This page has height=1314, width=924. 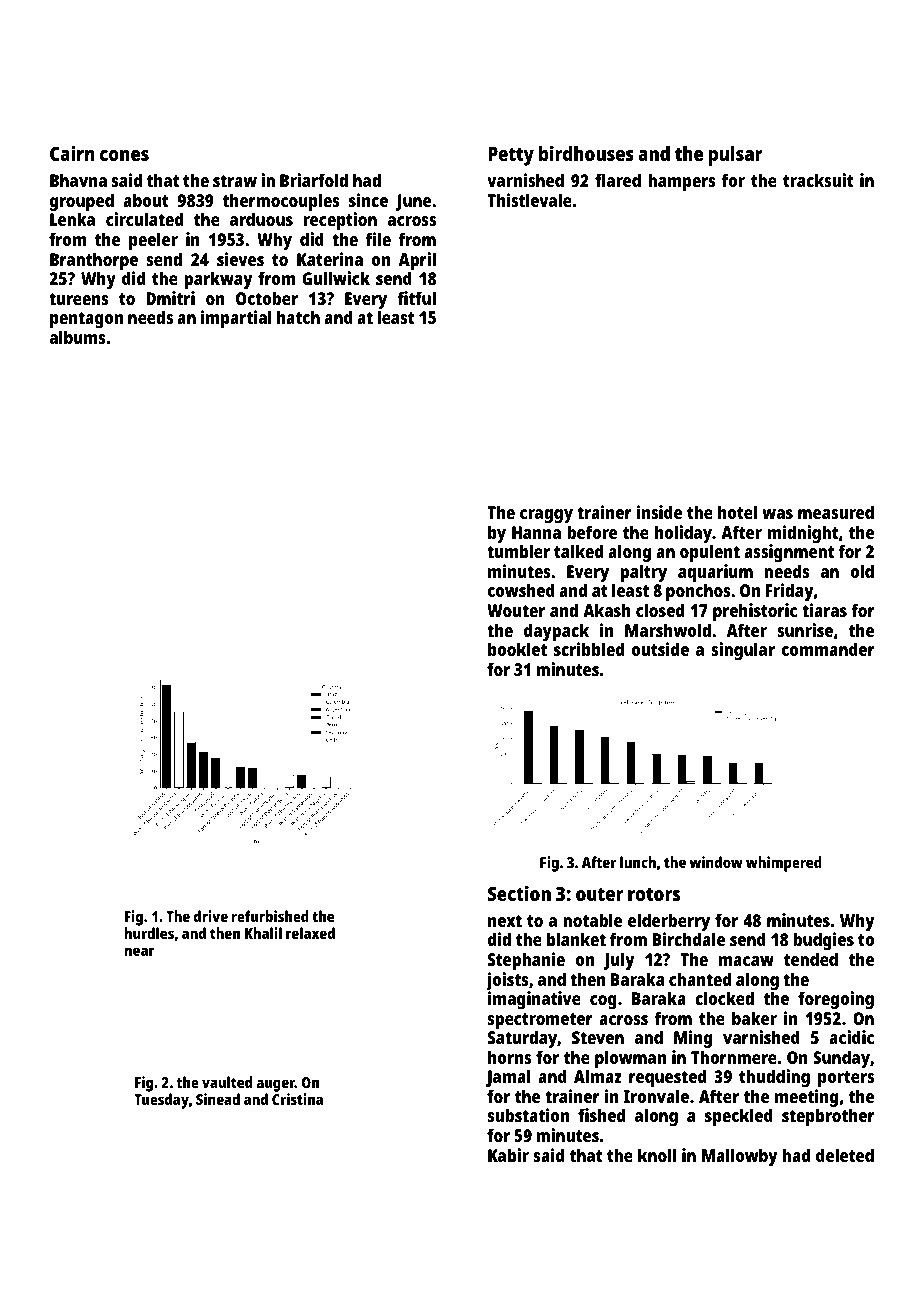 I want to click on drive, so click(x=211, y=916).
